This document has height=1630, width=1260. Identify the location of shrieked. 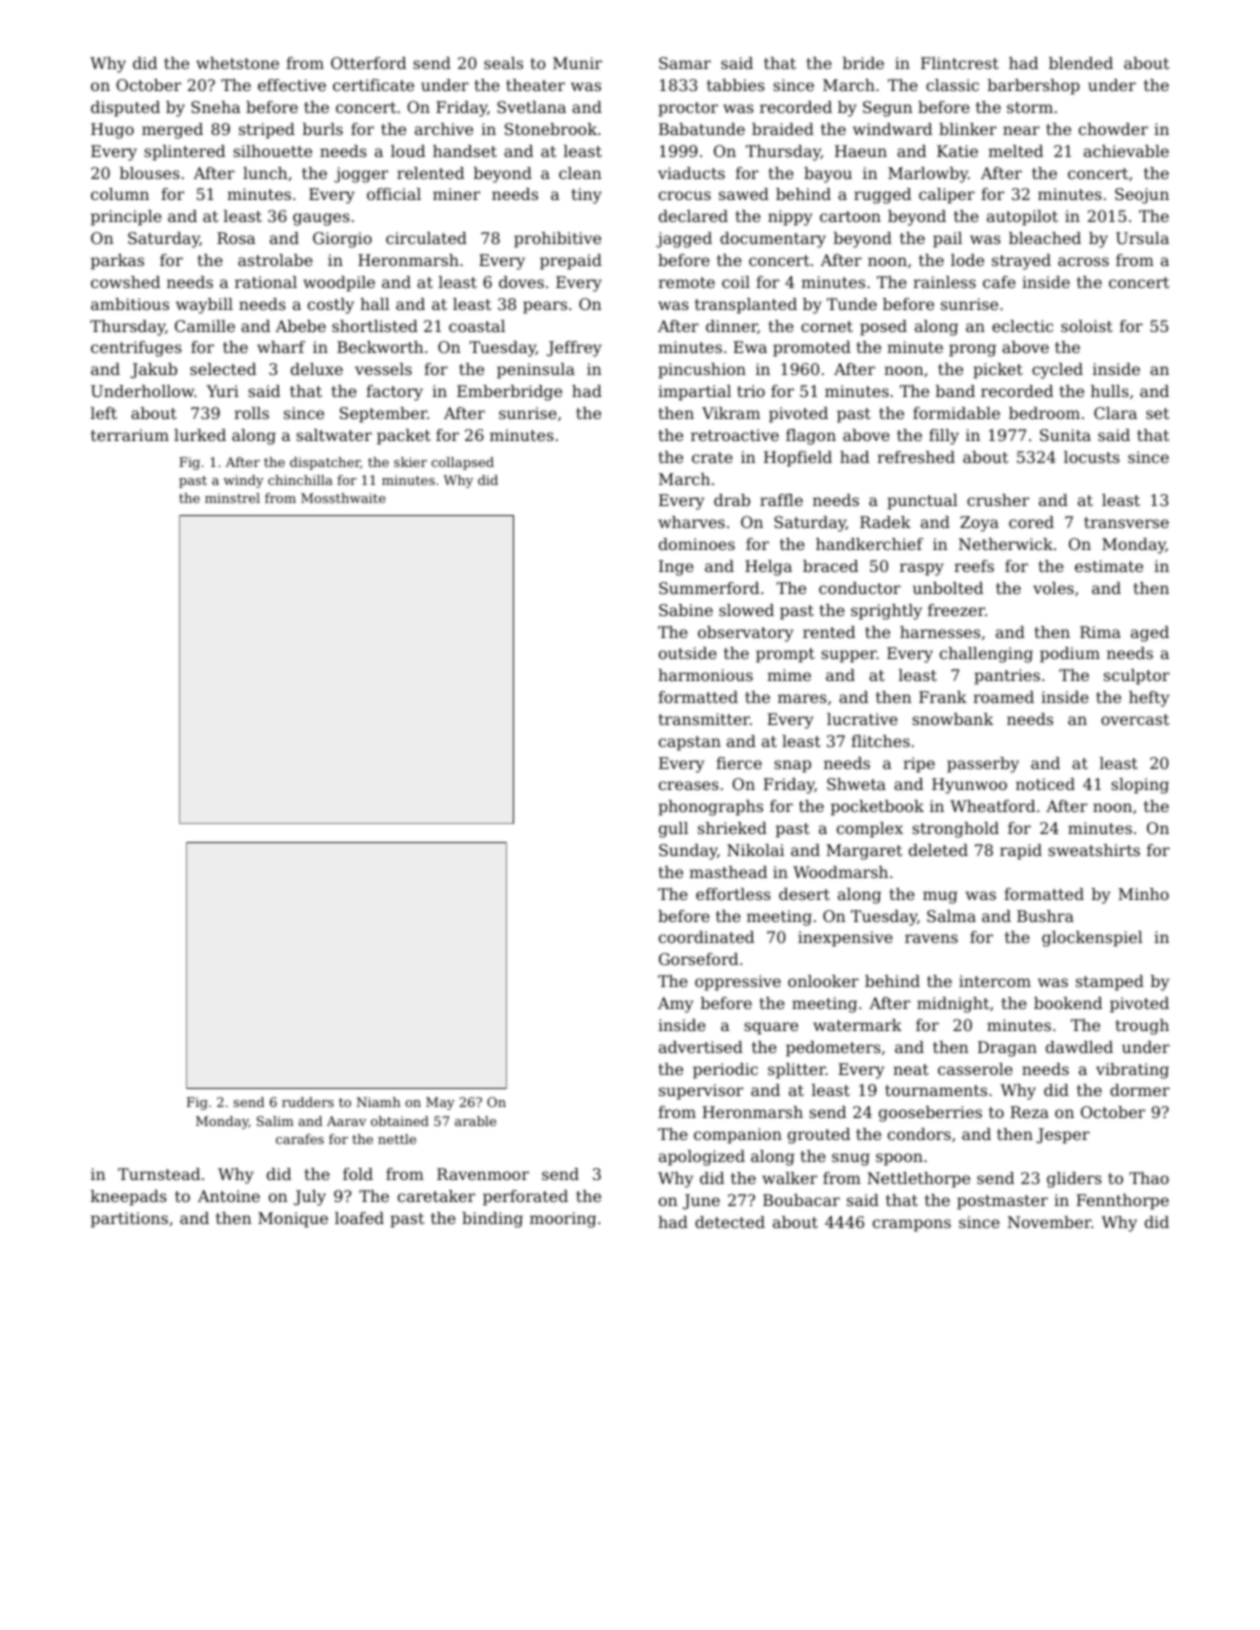
(732, 828).
